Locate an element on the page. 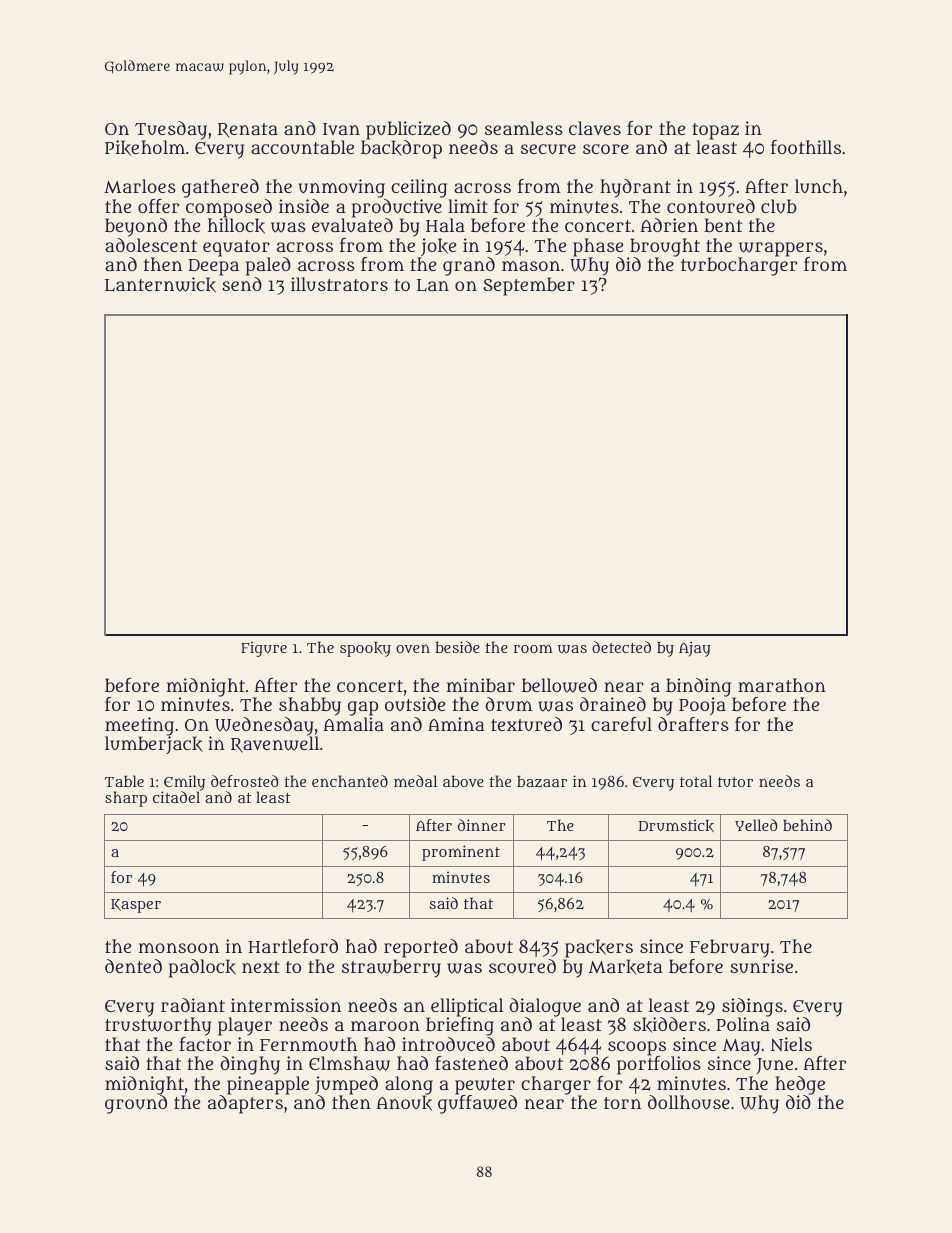  Elmshaw is located at coordinates (349, 1063).
